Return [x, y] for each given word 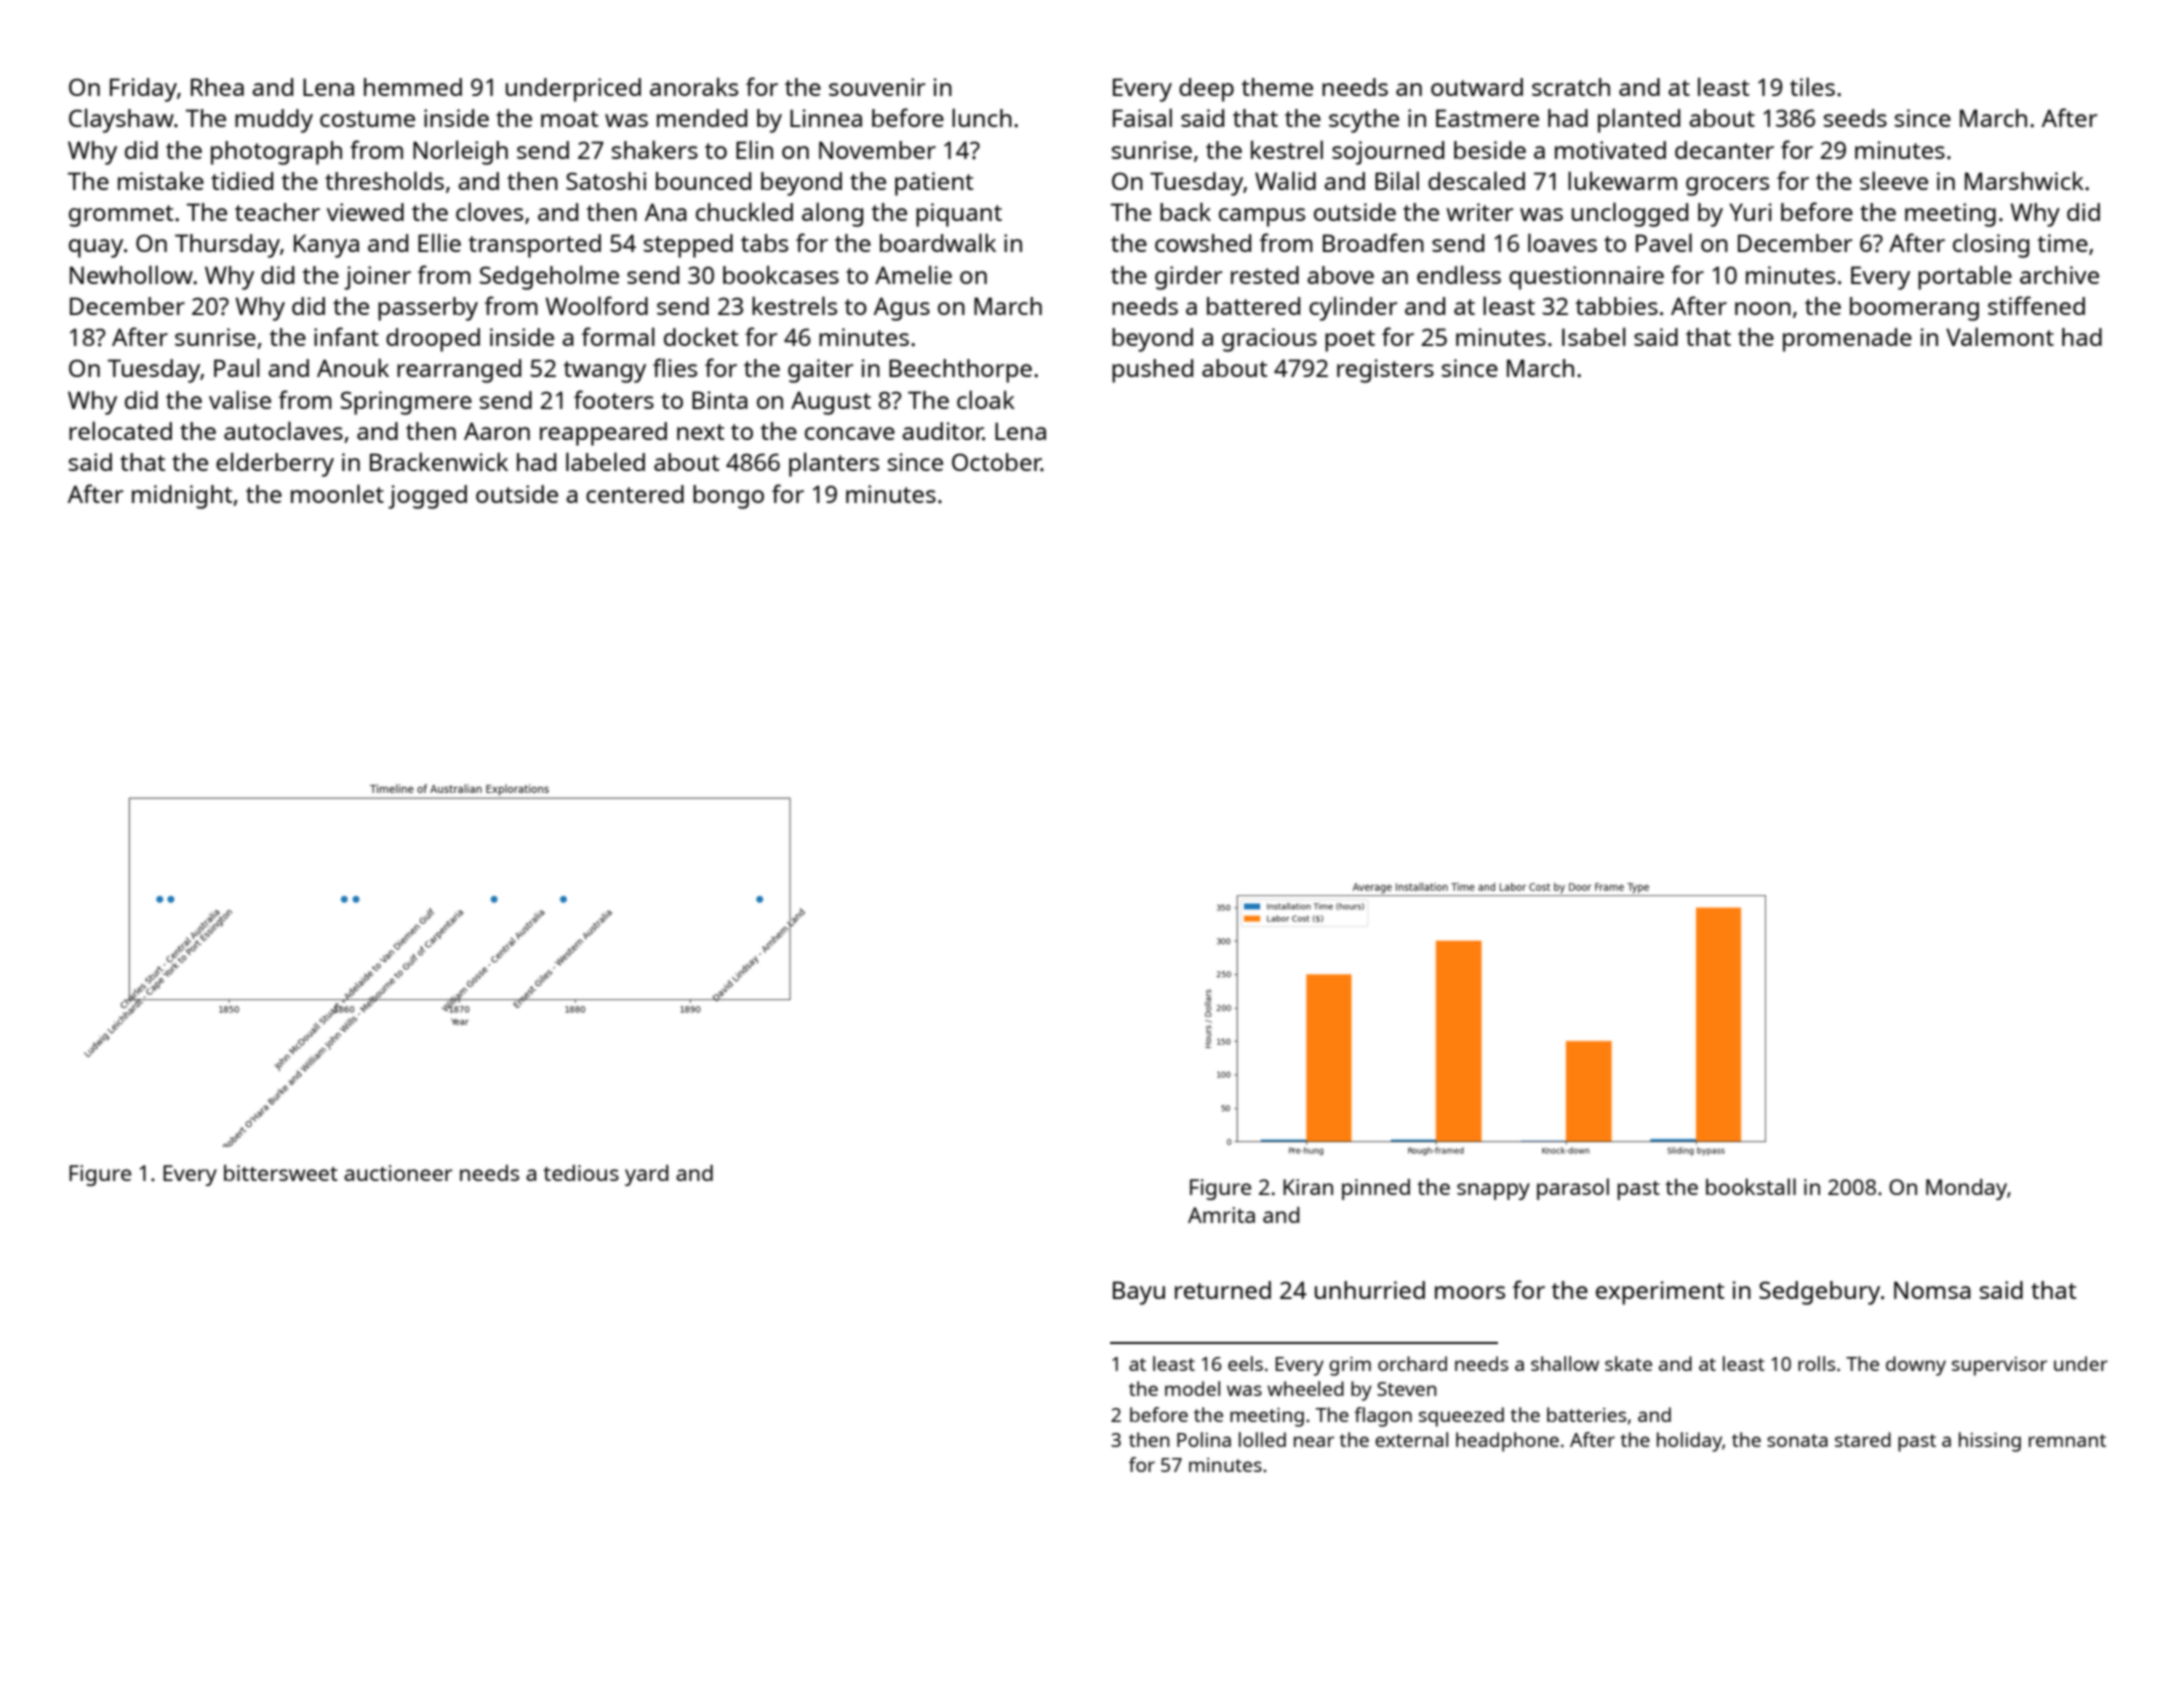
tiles [1812, 86]
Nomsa [1932, 1290]
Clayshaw [121, 120]
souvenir [877, 87]
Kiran [1308, 1187]
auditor [942, 431]
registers [1385, 371]
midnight [182, 497]
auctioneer [398, 1173]
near [1314, 1441]
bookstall [1751, 1186]
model [1192, 1388]
